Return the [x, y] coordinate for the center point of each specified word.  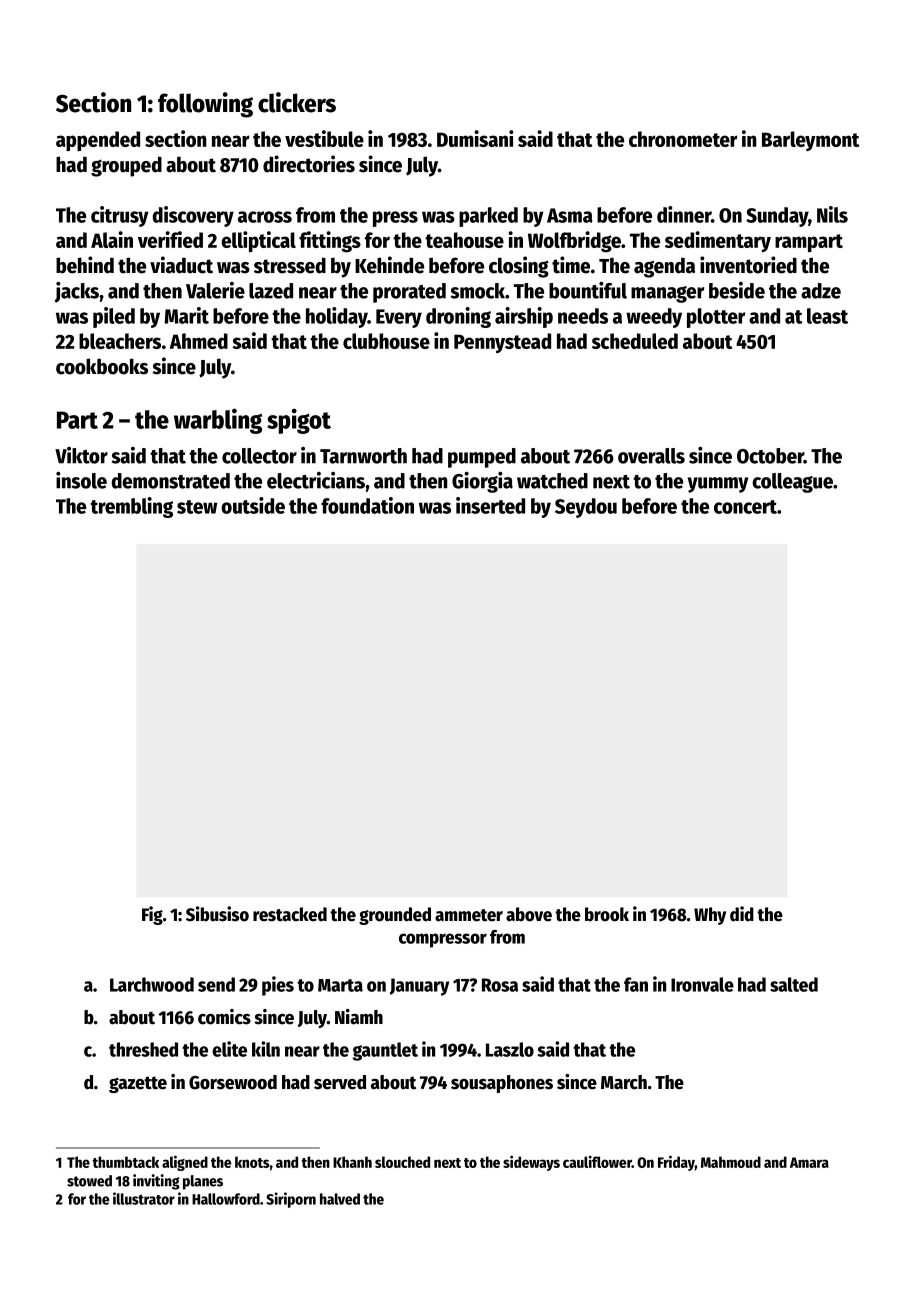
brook [607, 914]
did [742, 914]
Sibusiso [217, 914]
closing [519, 267]
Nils [832, 214]
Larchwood [152, 984]
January [419, 987]
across [265, 217]
